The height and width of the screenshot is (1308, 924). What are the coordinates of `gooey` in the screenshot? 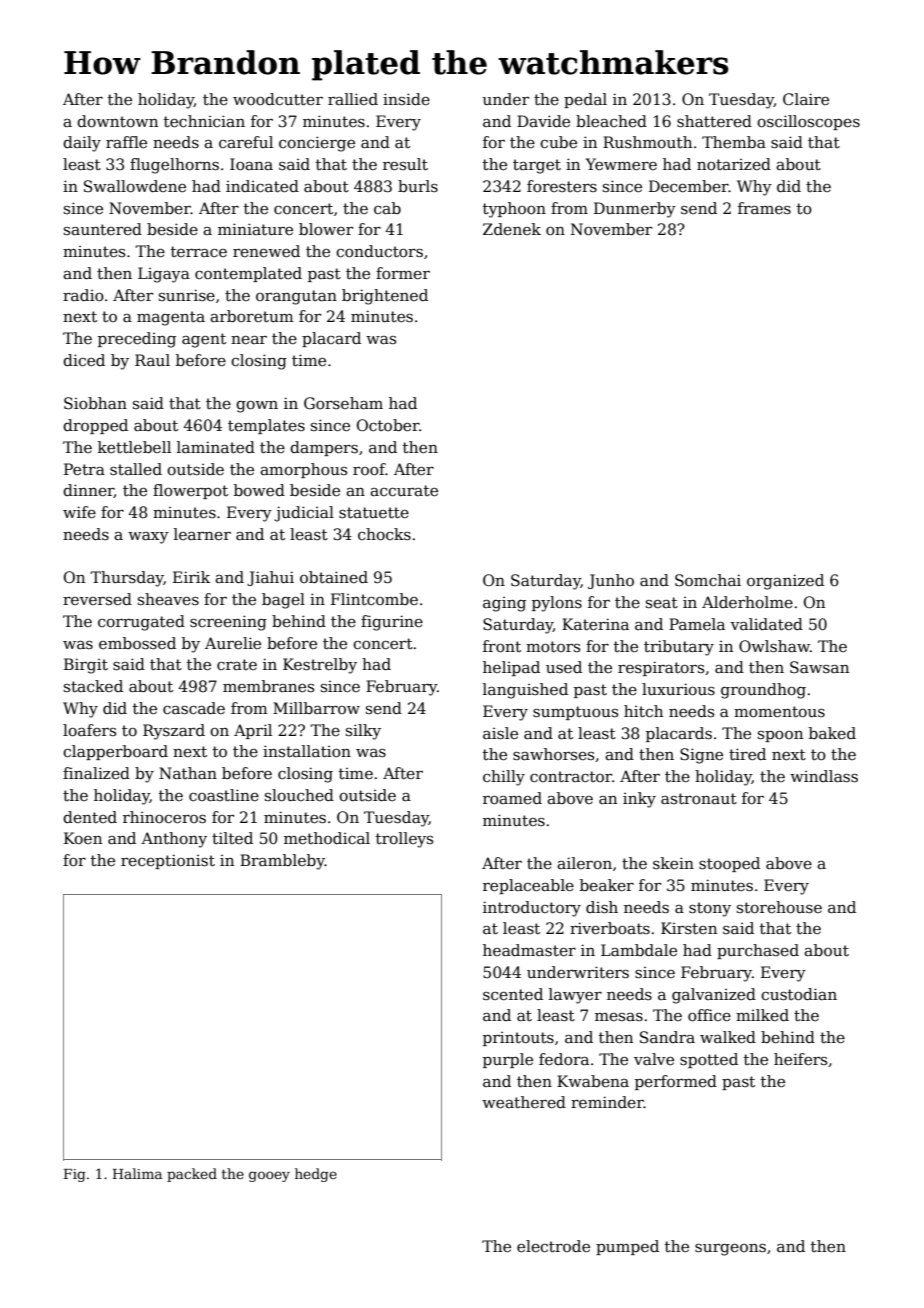 It's located at (269, 1176).
